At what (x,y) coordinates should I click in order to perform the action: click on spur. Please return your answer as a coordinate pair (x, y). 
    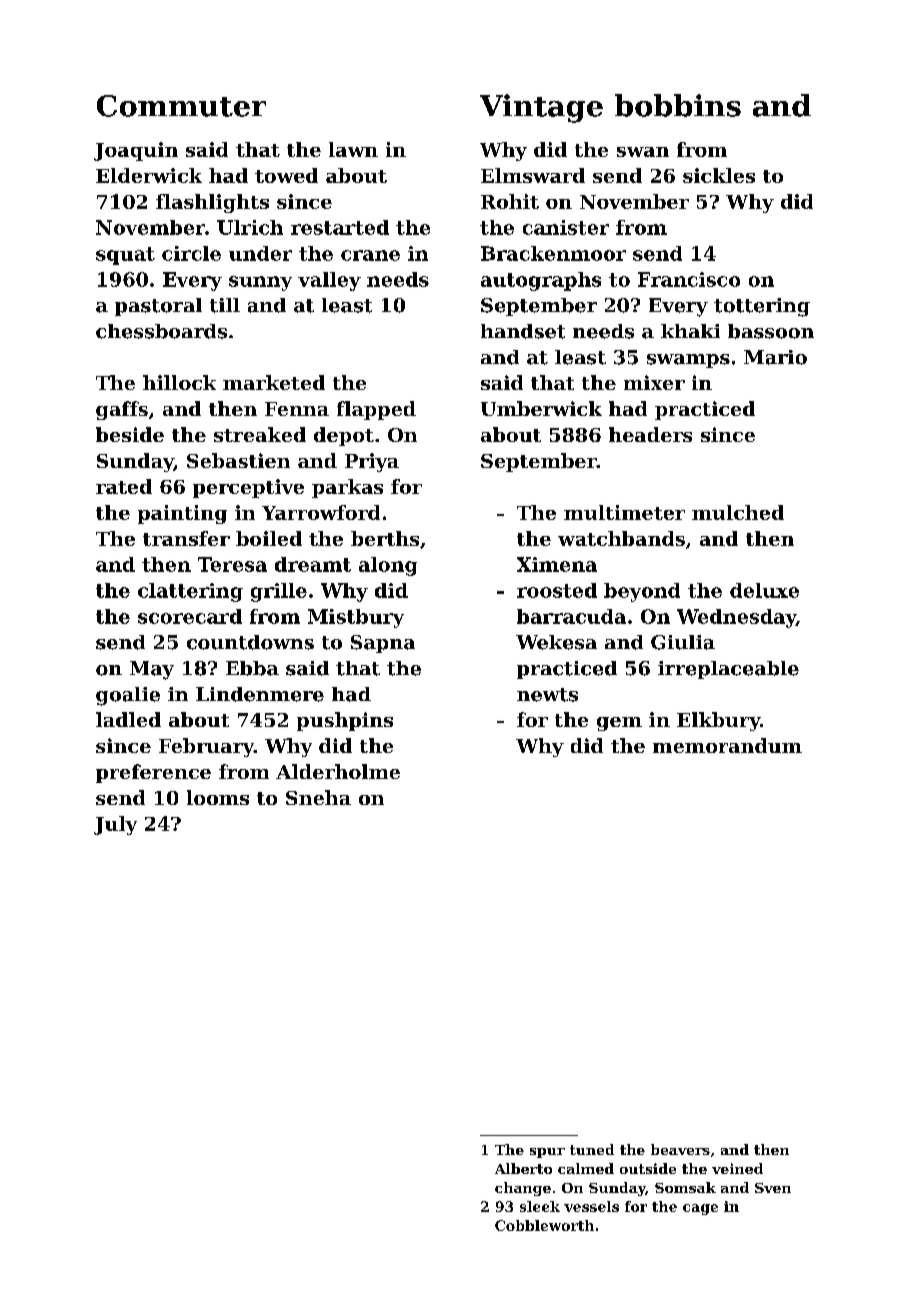
    Looking at the image, I should click on (547, 1153).
